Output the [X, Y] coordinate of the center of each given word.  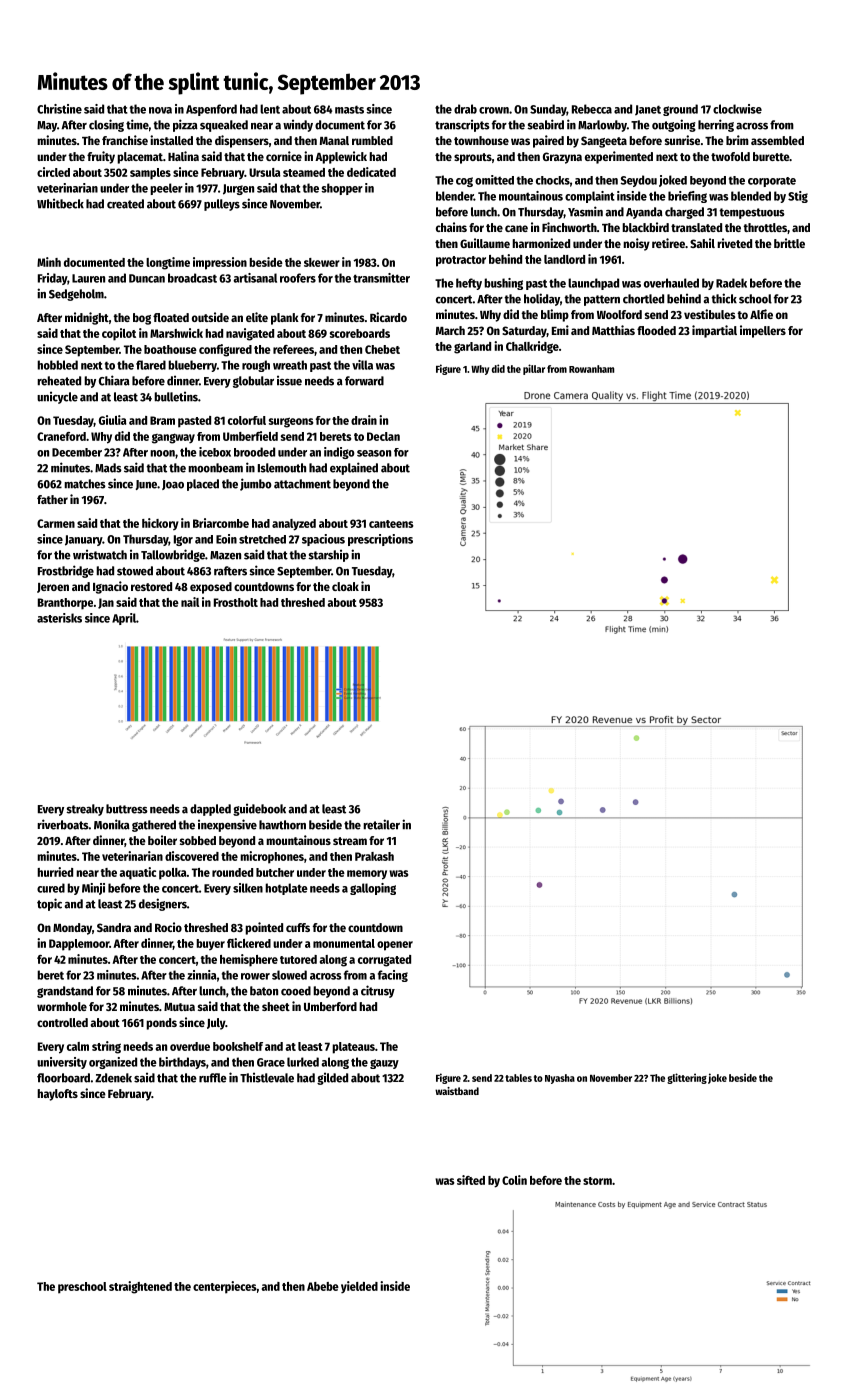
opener [395, 946]
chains [451, 227]
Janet [648, 110]
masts [349, 109]
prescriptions [380, 540]
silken [248, 888]
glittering [687, 1078]
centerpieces [225, 1287]
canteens [391, 524]
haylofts [57, 1095]
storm [597, 1181]
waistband [457, 1091]
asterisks [59, 618]
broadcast [192, 278]
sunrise [682, 140]
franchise [125, 140]
